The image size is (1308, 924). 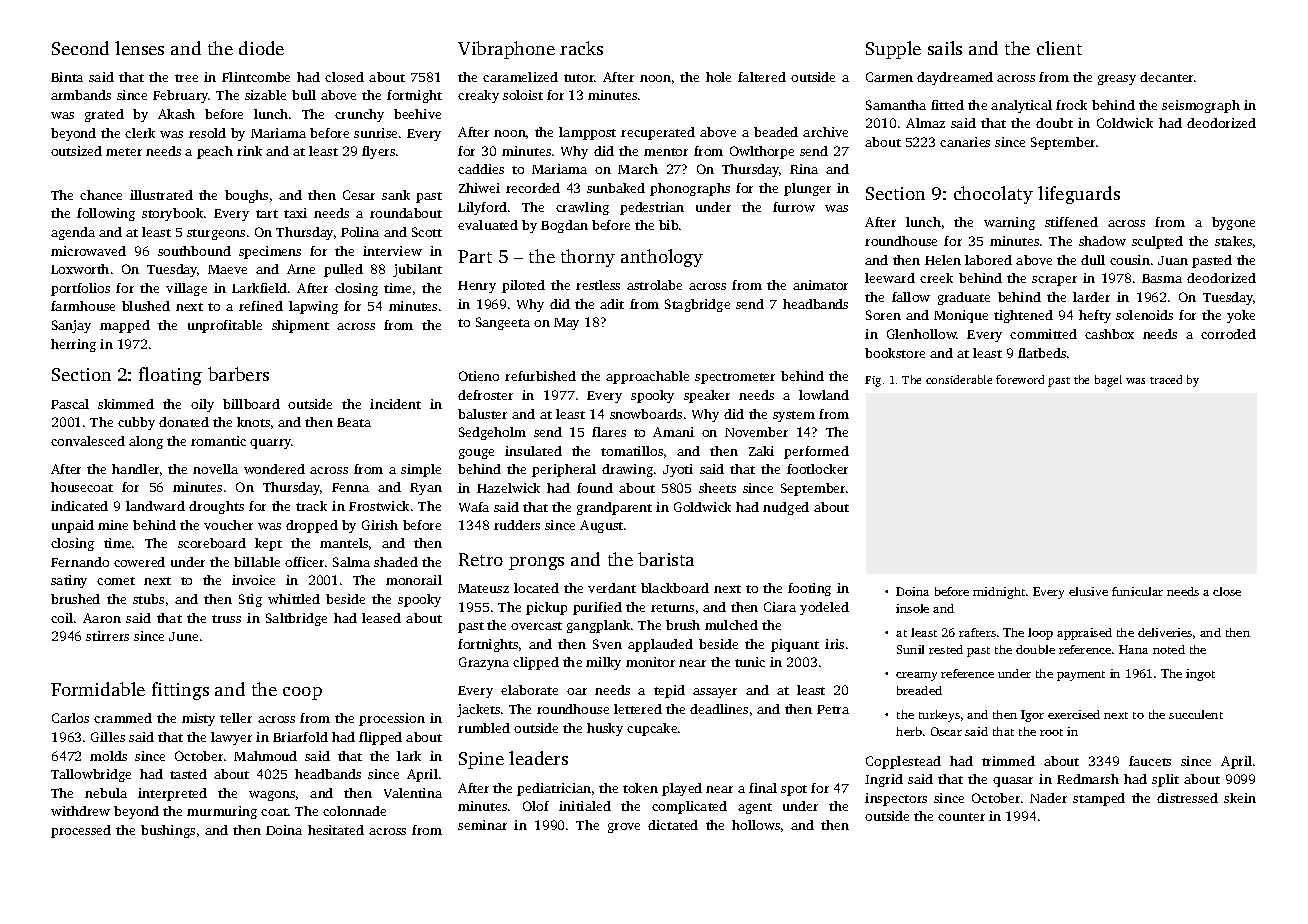 What do you see at coordinates (1079, 195) in the screenshot?
I see `lifeguards` at bounding box center [1079, 195].
